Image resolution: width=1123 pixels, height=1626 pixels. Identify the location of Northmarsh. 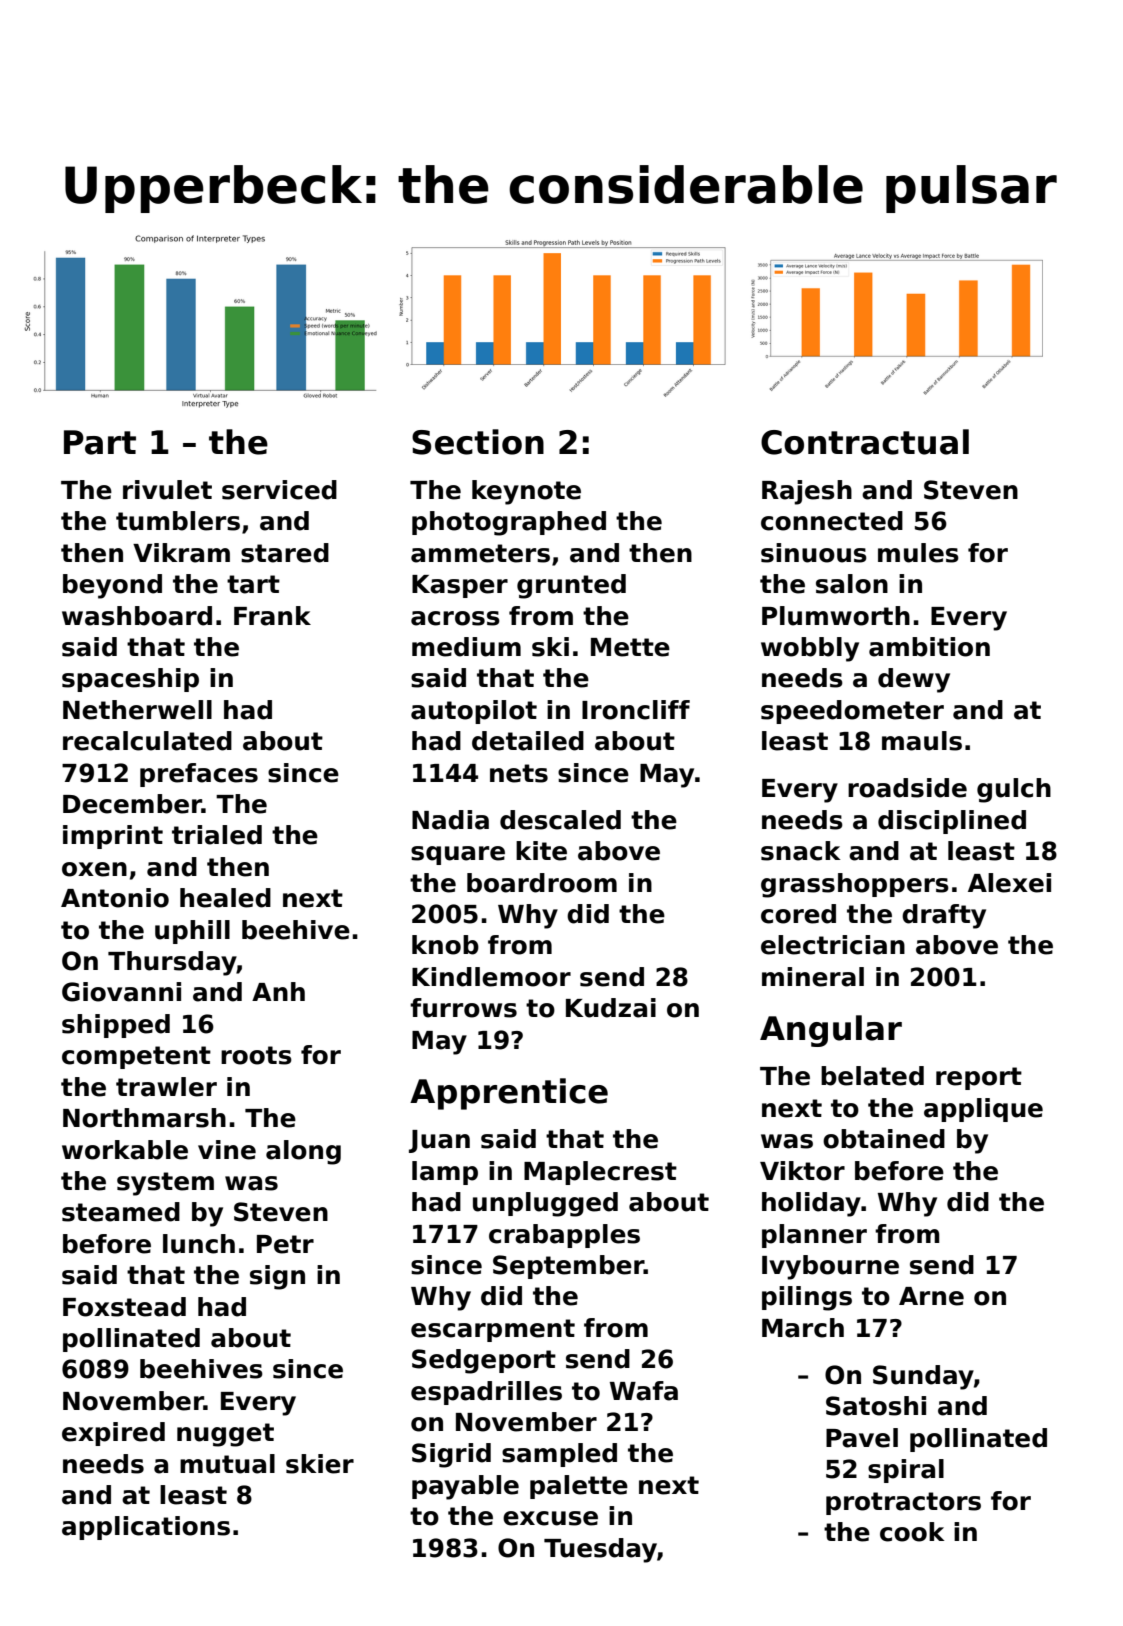
(144, 1118).
